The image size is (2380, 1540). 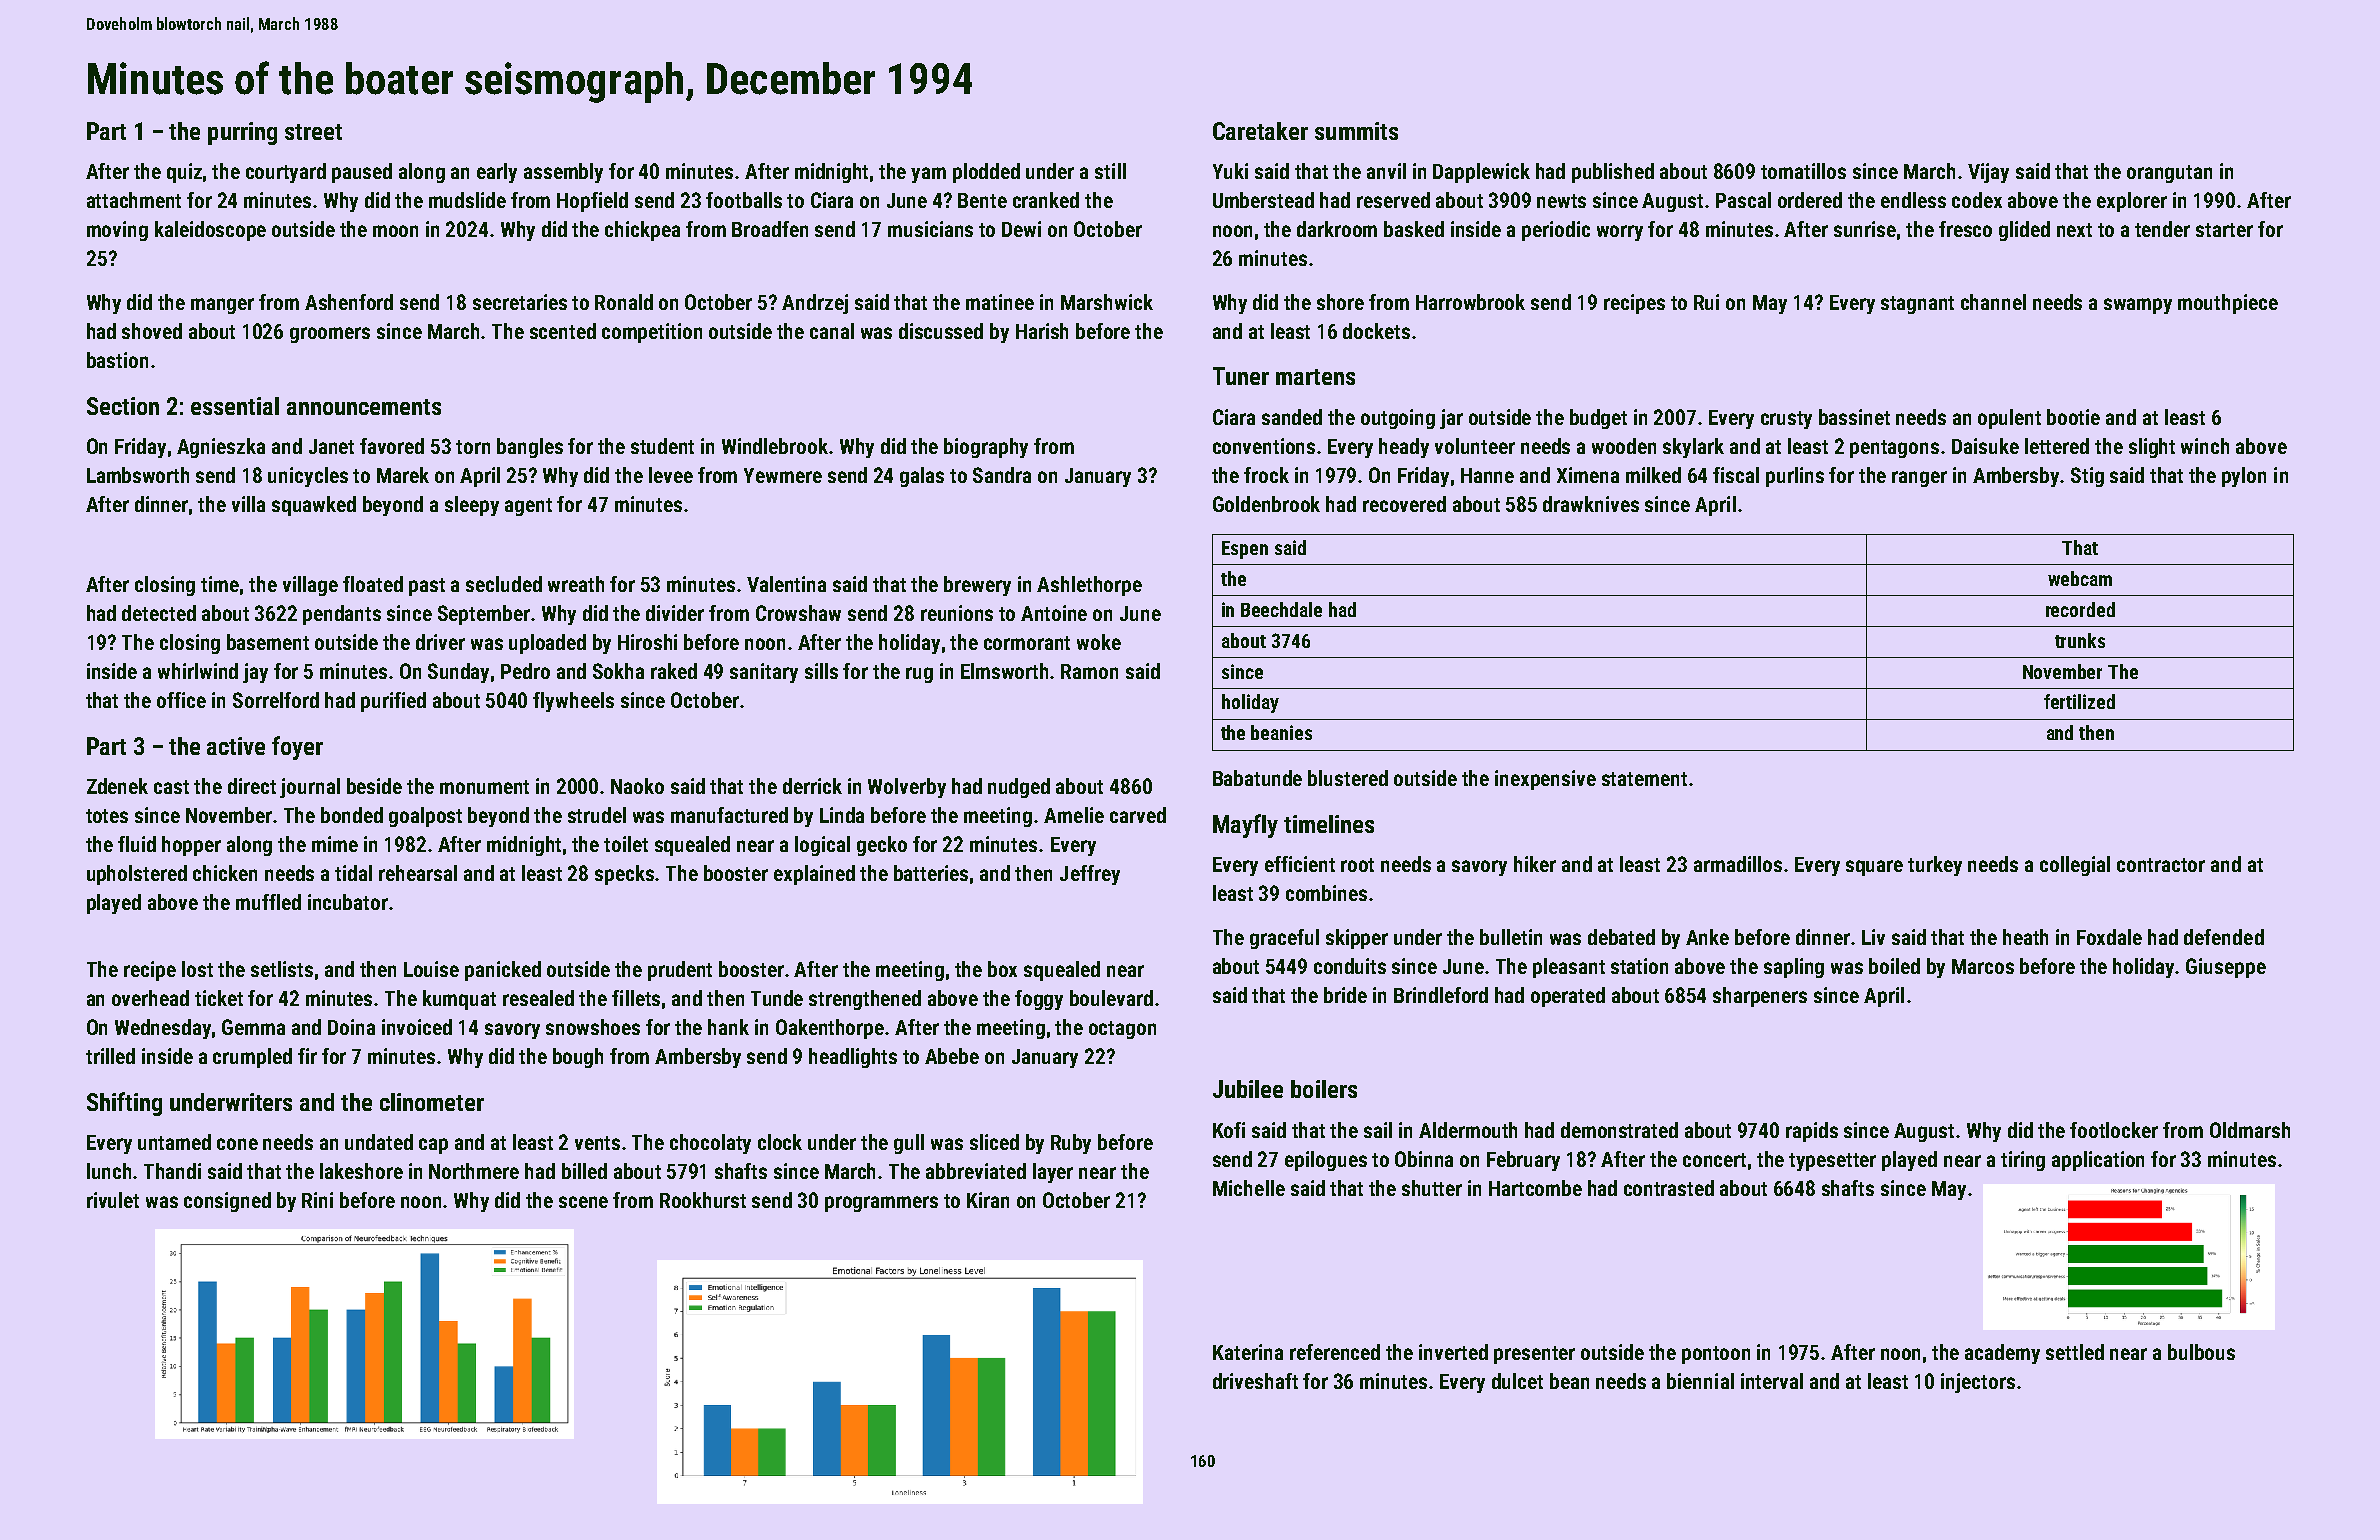 What do you see at coordinates (252, 786) in the image?
I see `direct` at bounding box center [252, 786].
